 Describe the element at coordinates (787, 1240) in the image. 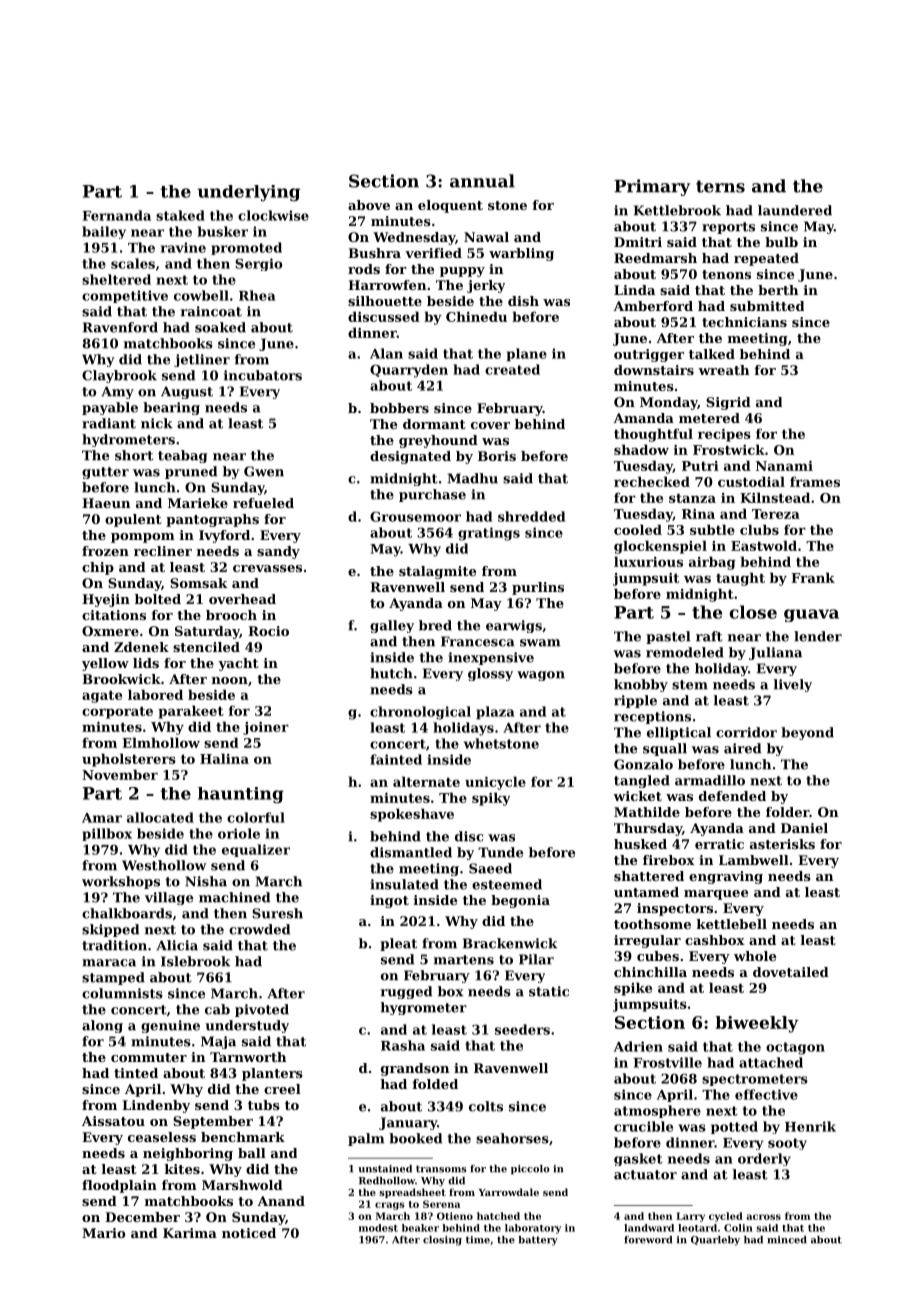

I see `minced` at that location.
